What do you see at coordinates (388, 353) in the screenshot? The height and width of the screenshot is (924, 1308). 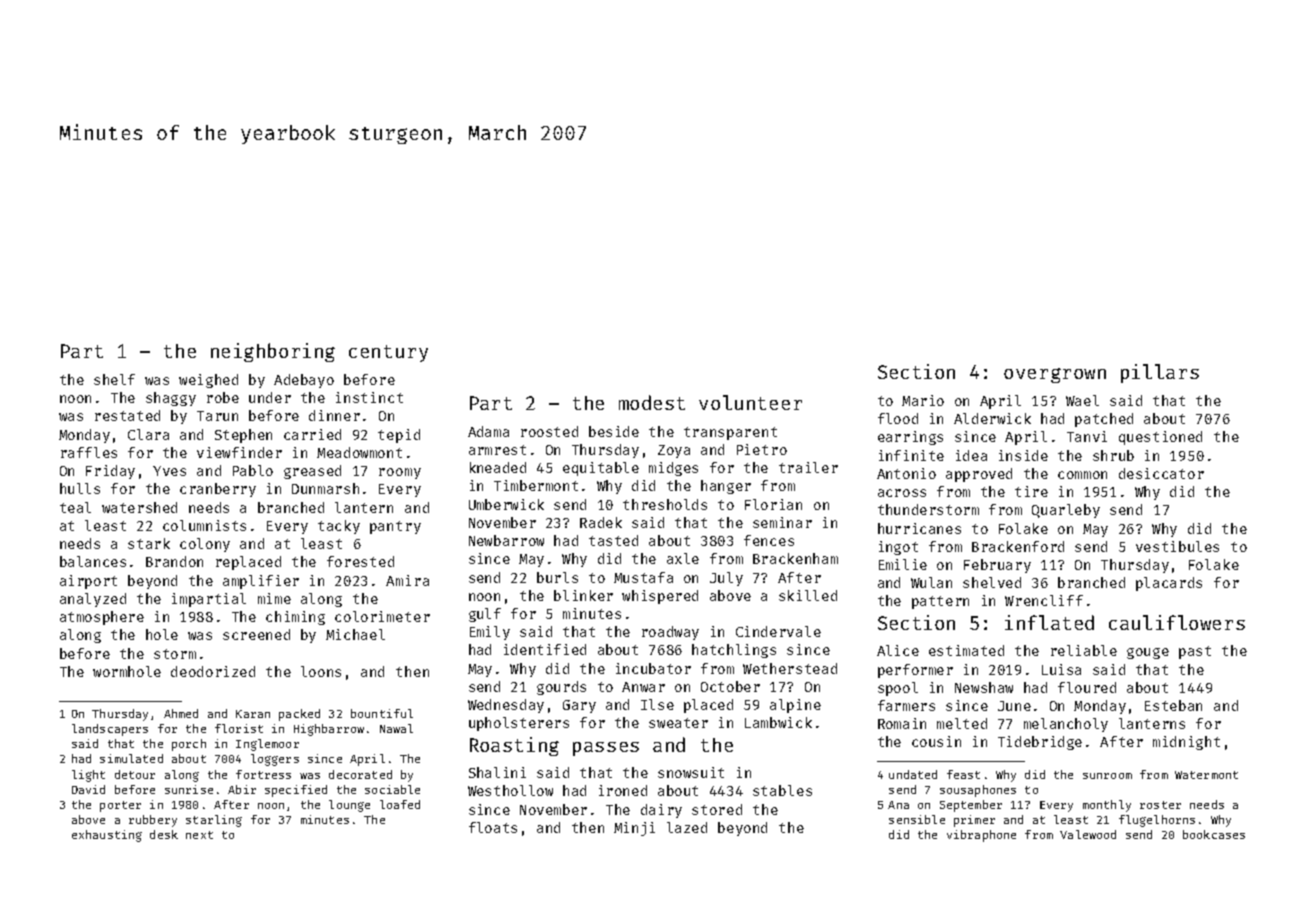 I see `century` at bounding box center [388, 353].
